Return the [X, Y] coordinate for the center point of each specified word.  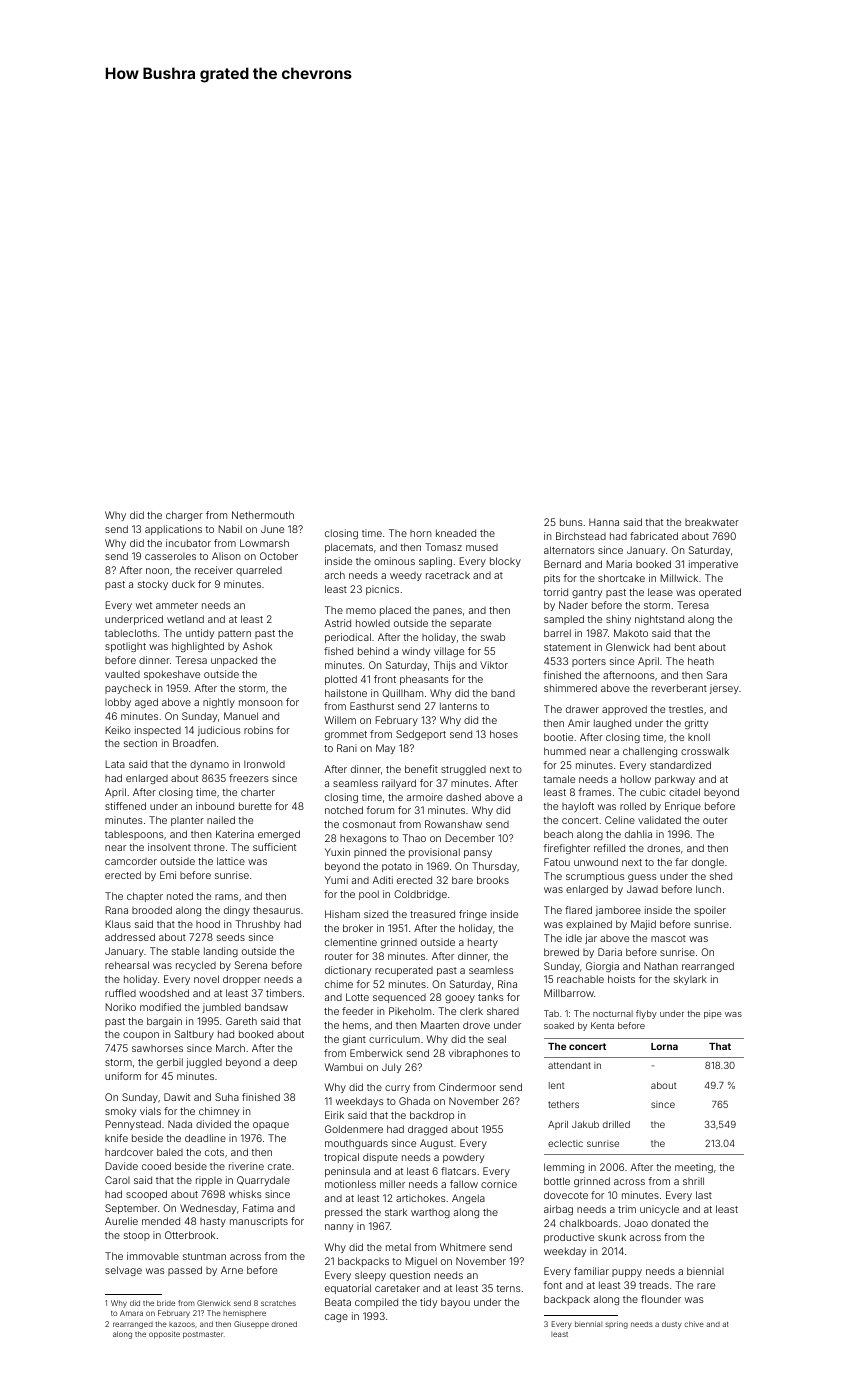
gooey [460, 999]
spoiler [710, 911]
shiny [618, 620]
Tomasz [443, 547]
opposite [164, 1335]
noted [180, 896]
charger [184, 516]
